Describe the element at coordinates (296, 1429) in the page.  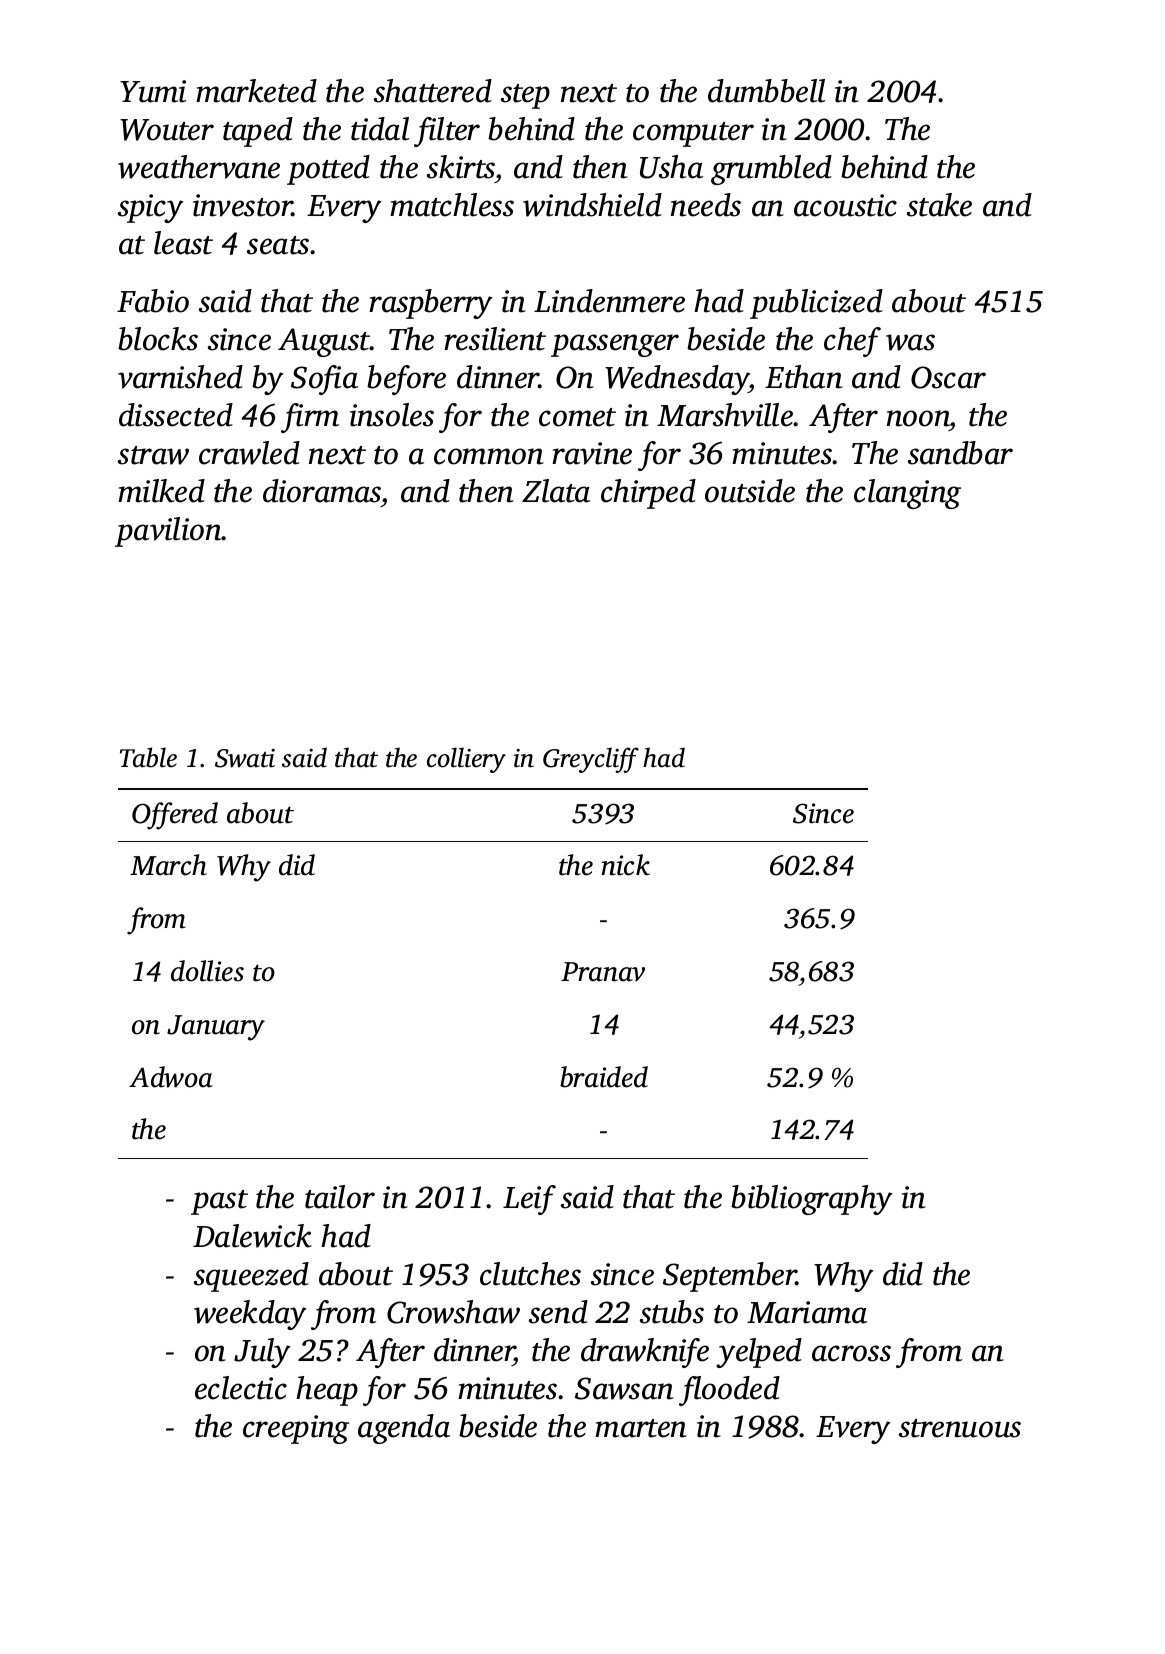
I see `creeping` at that location.
